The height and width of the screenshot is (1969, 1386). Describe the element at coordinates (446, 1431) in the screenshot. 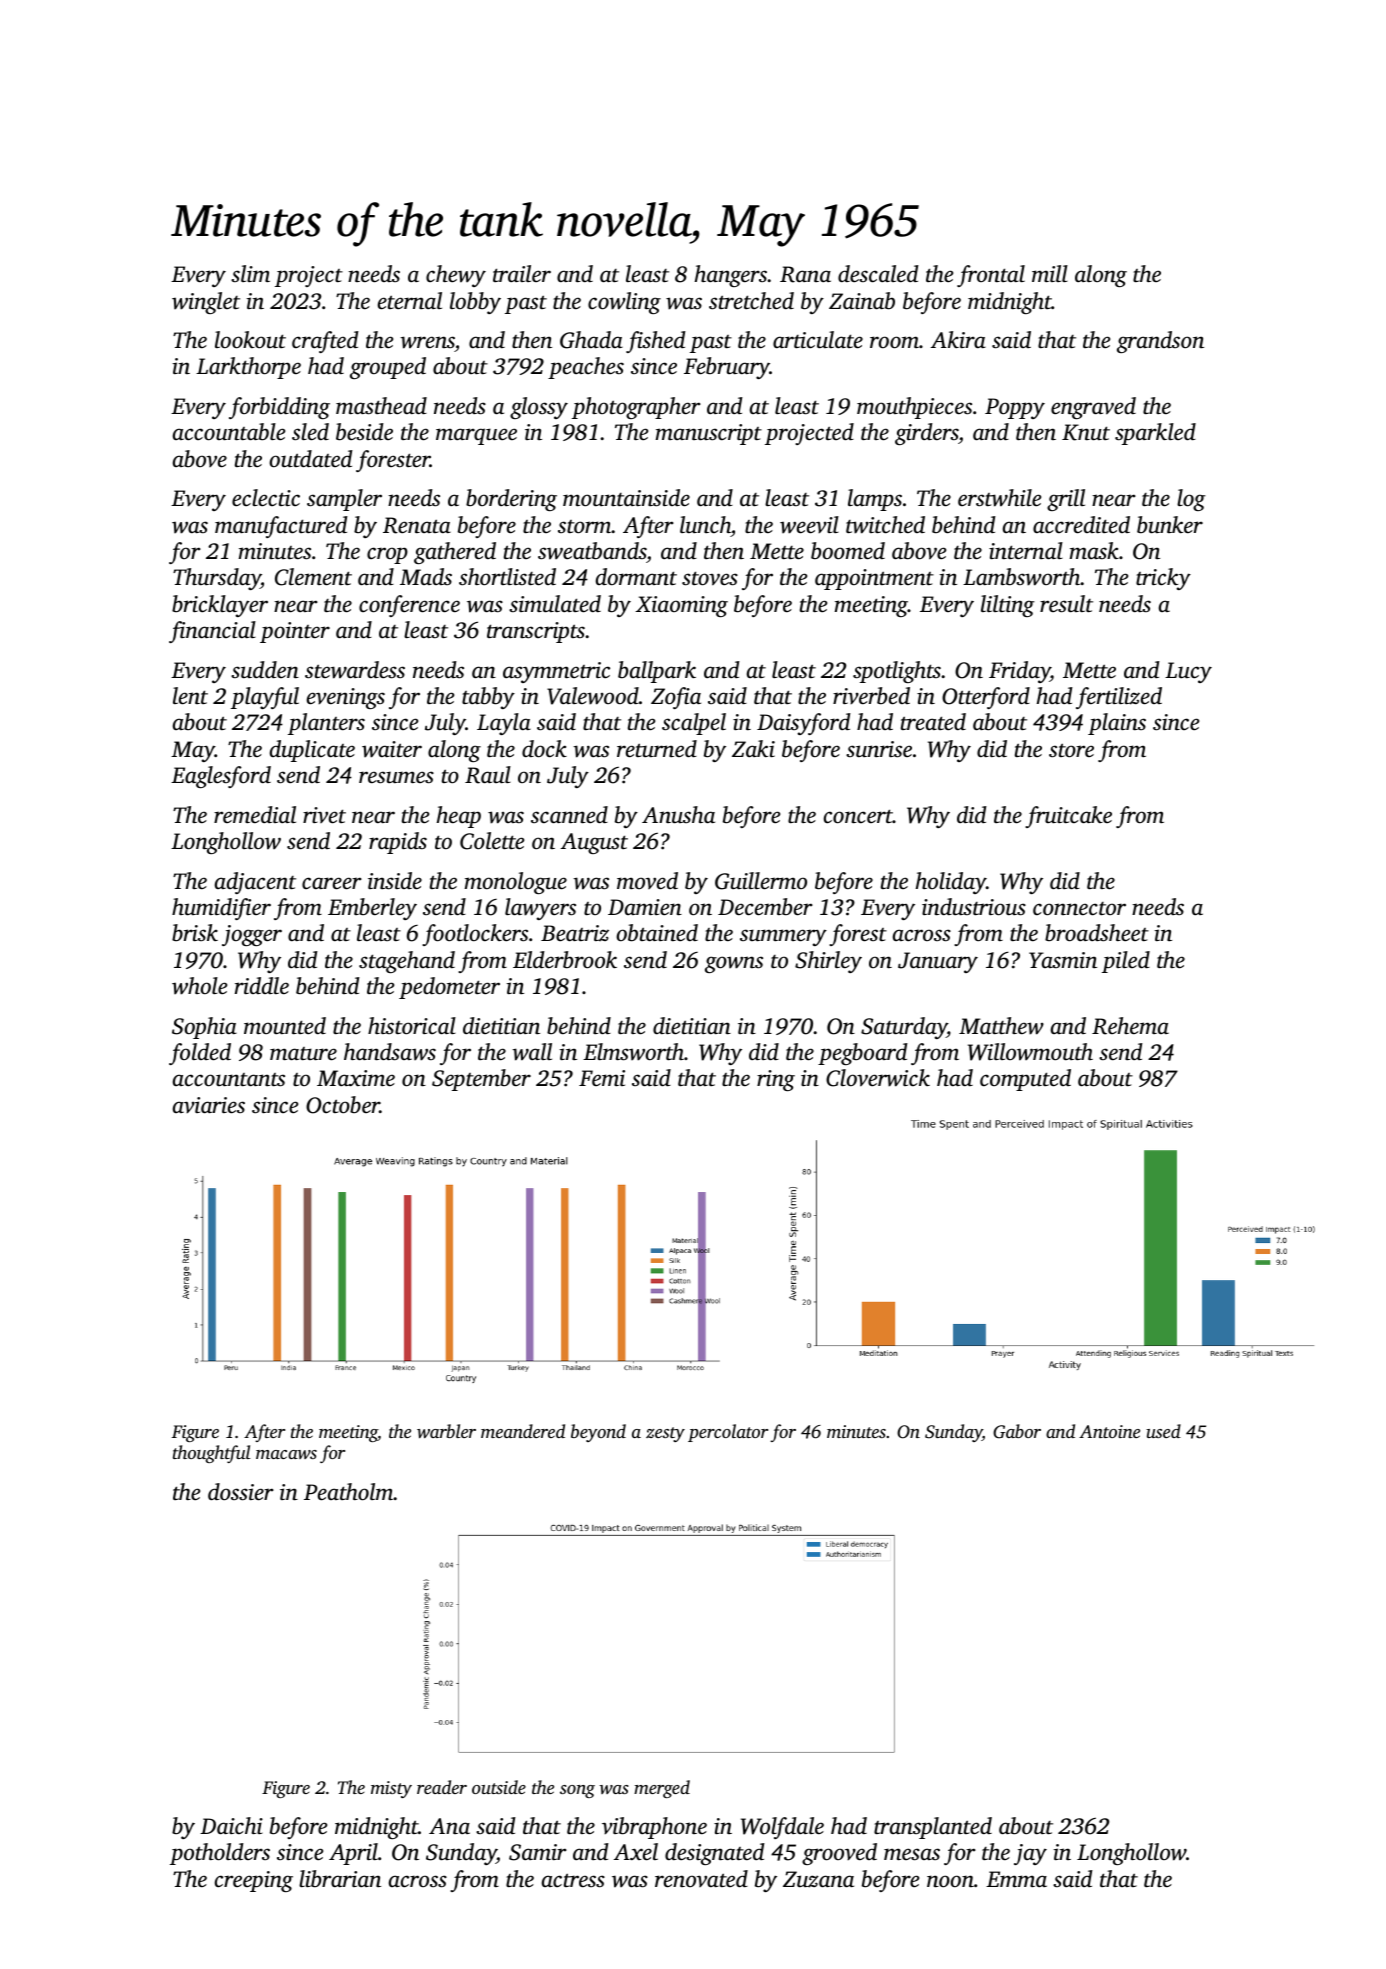

I see `warbler` at that location.
